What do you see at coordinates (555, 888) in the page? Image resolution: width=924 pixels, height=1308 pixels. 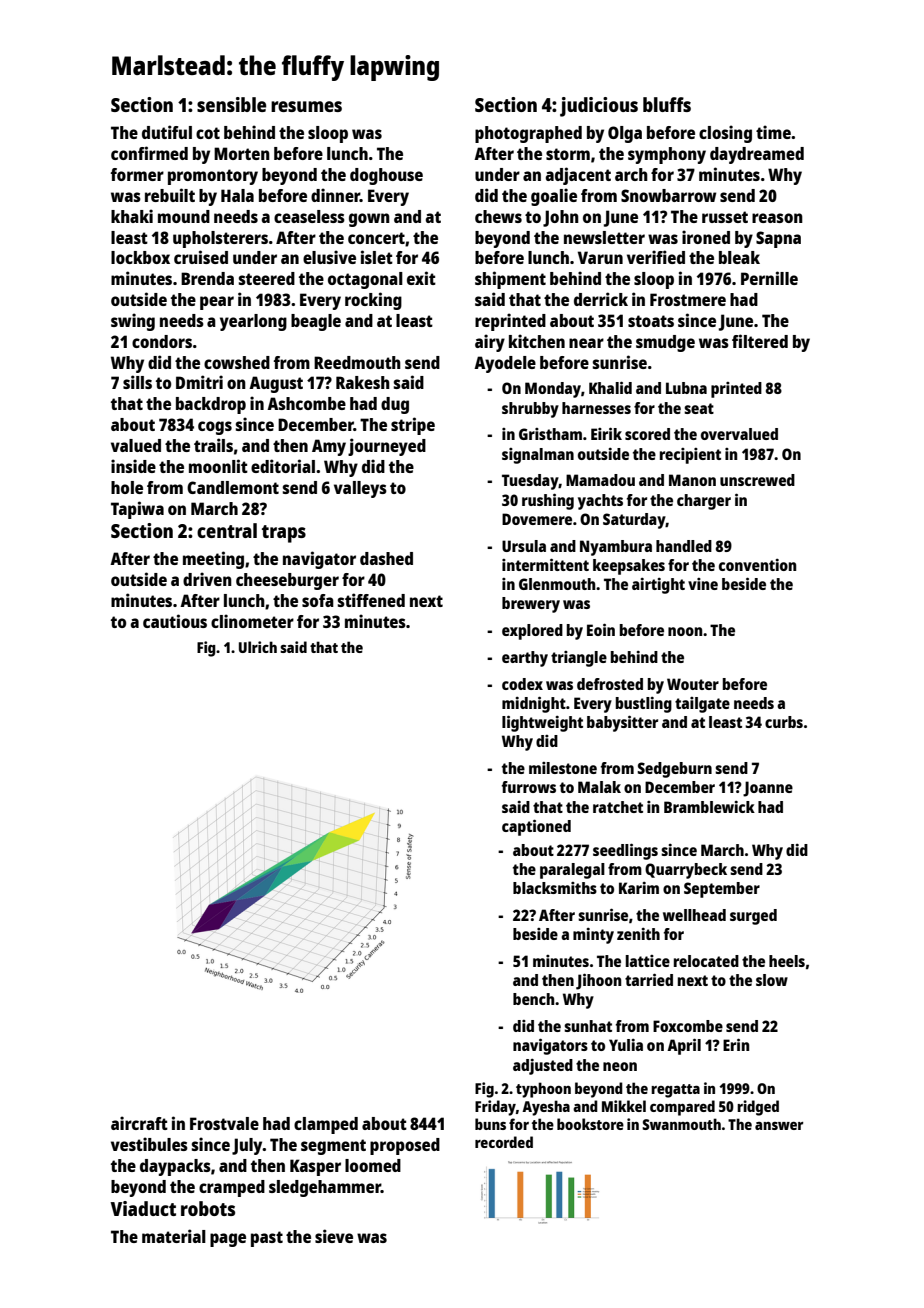 I see `blacksmiths` at bounding box center [555, 888].
